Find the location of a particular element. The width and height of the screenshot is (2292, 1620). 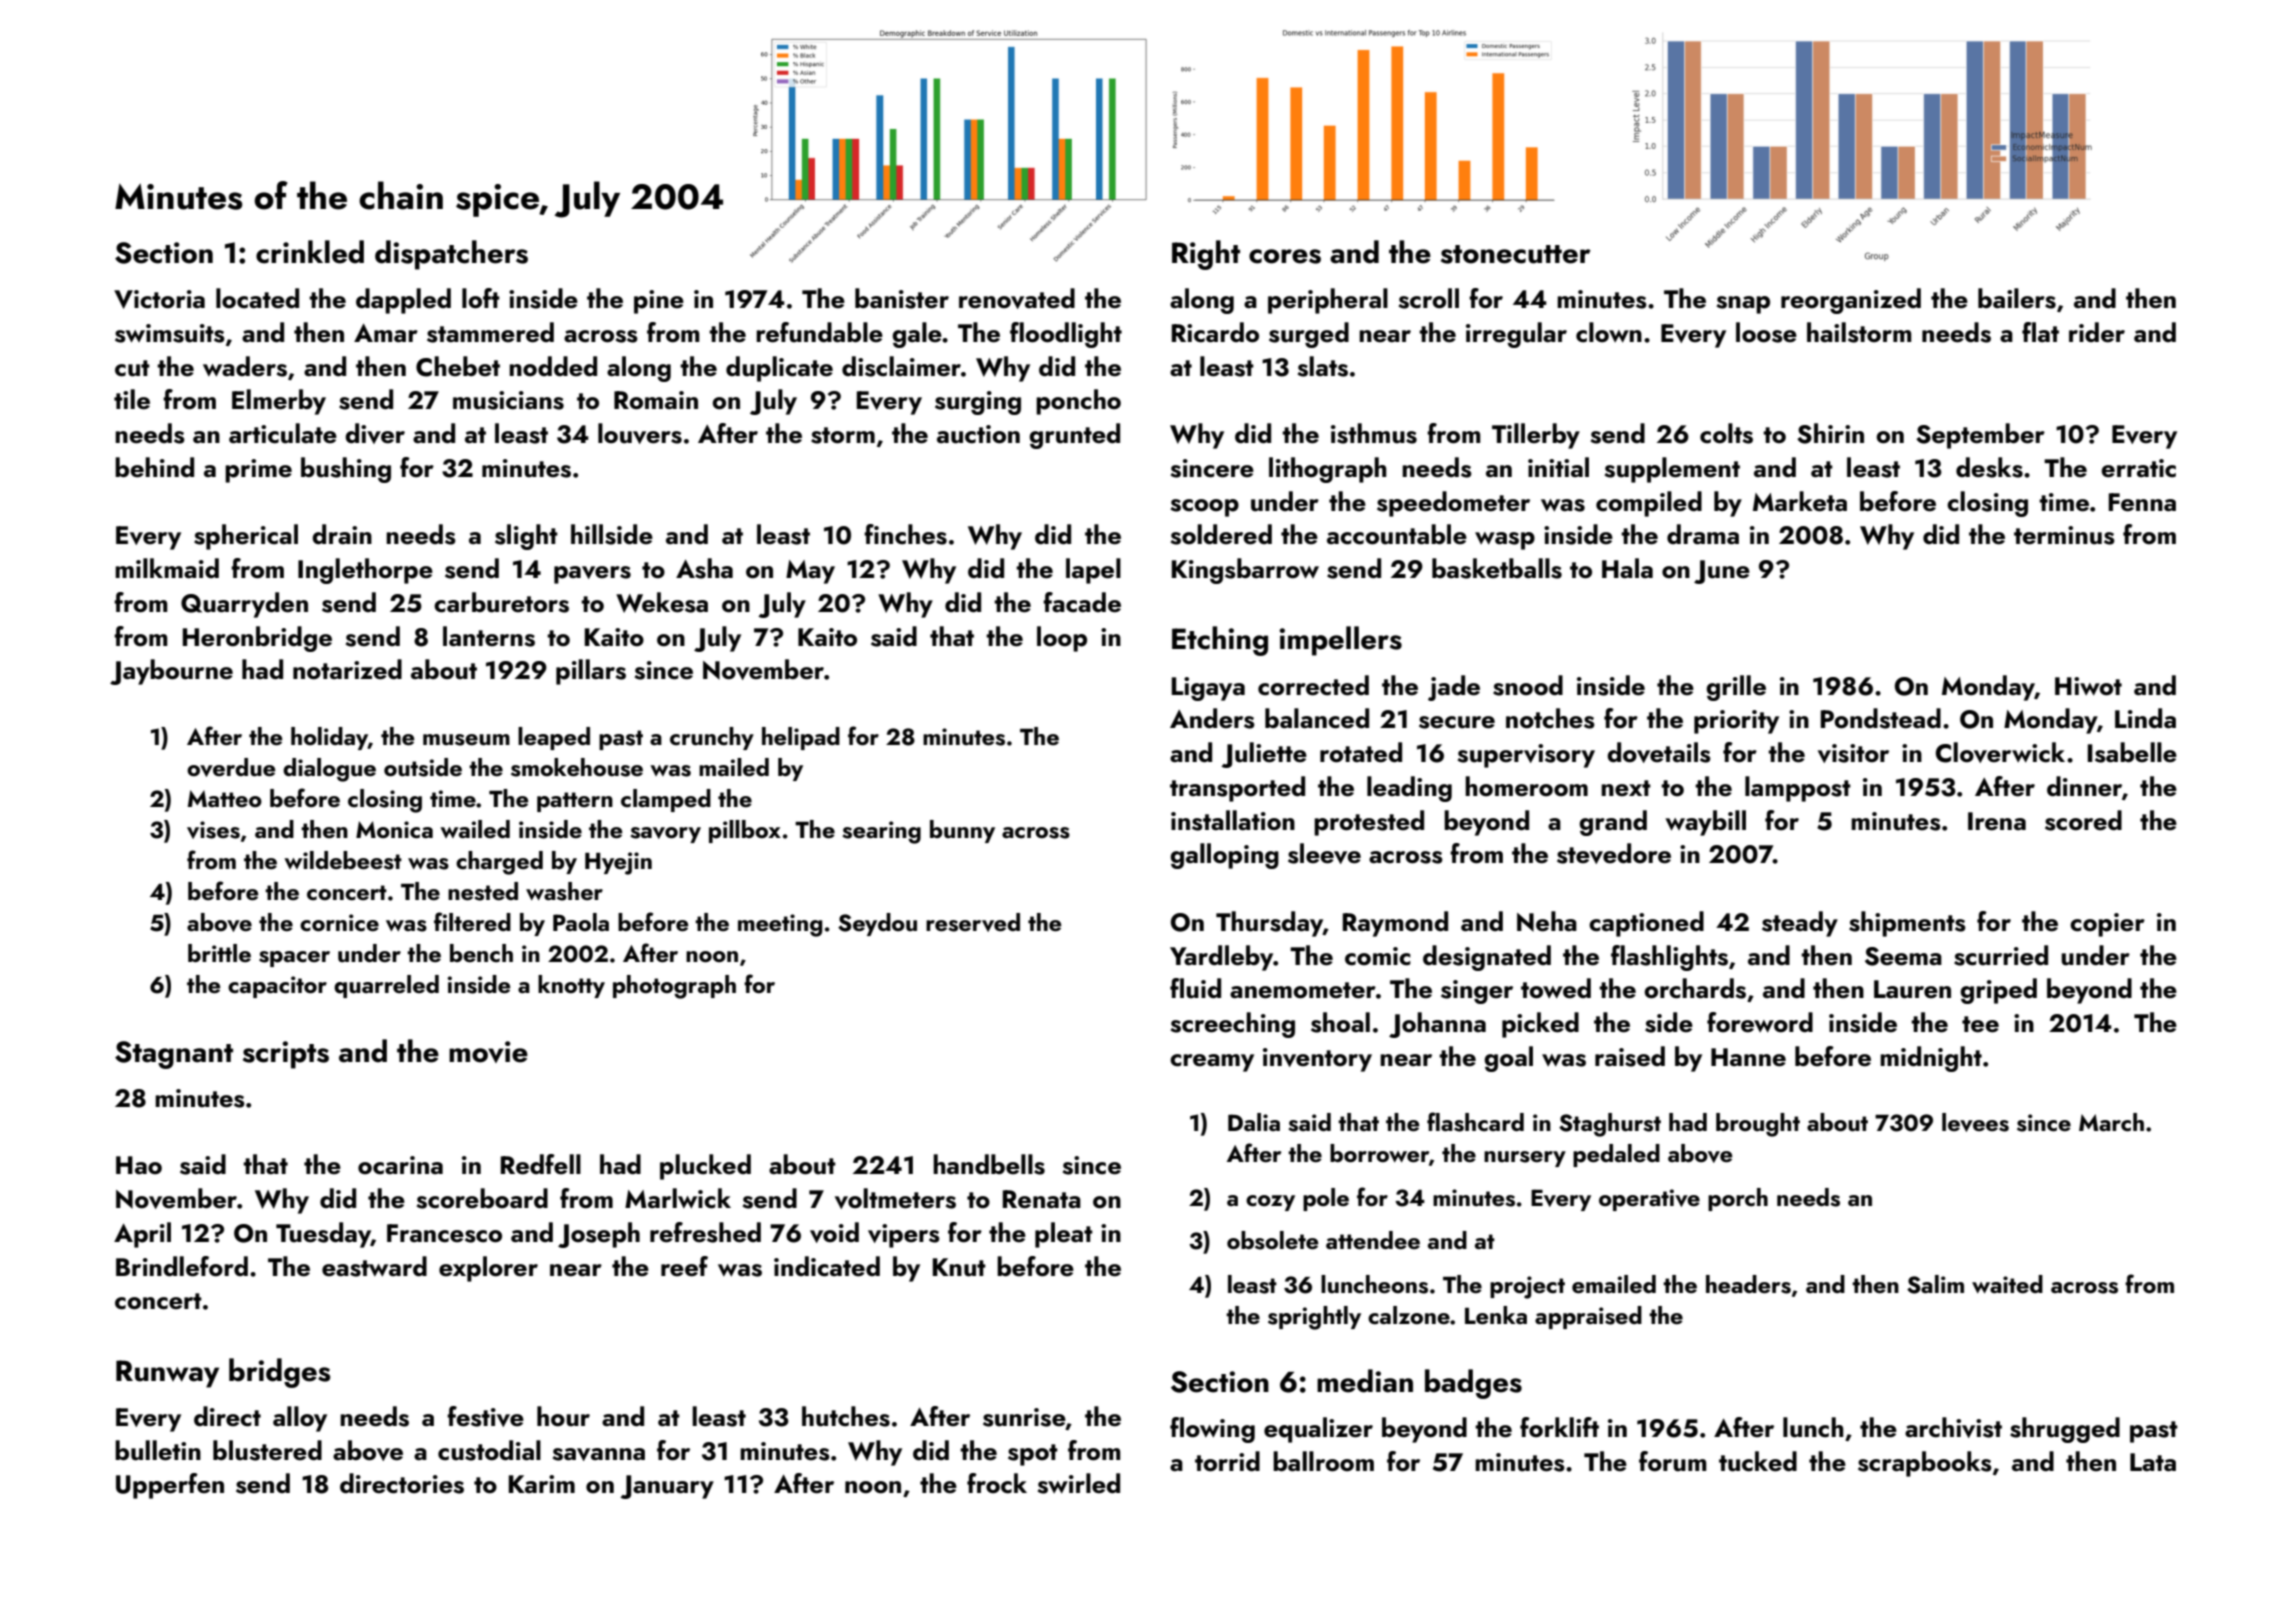

stonecutter is located at coordinates (1516, 254).
